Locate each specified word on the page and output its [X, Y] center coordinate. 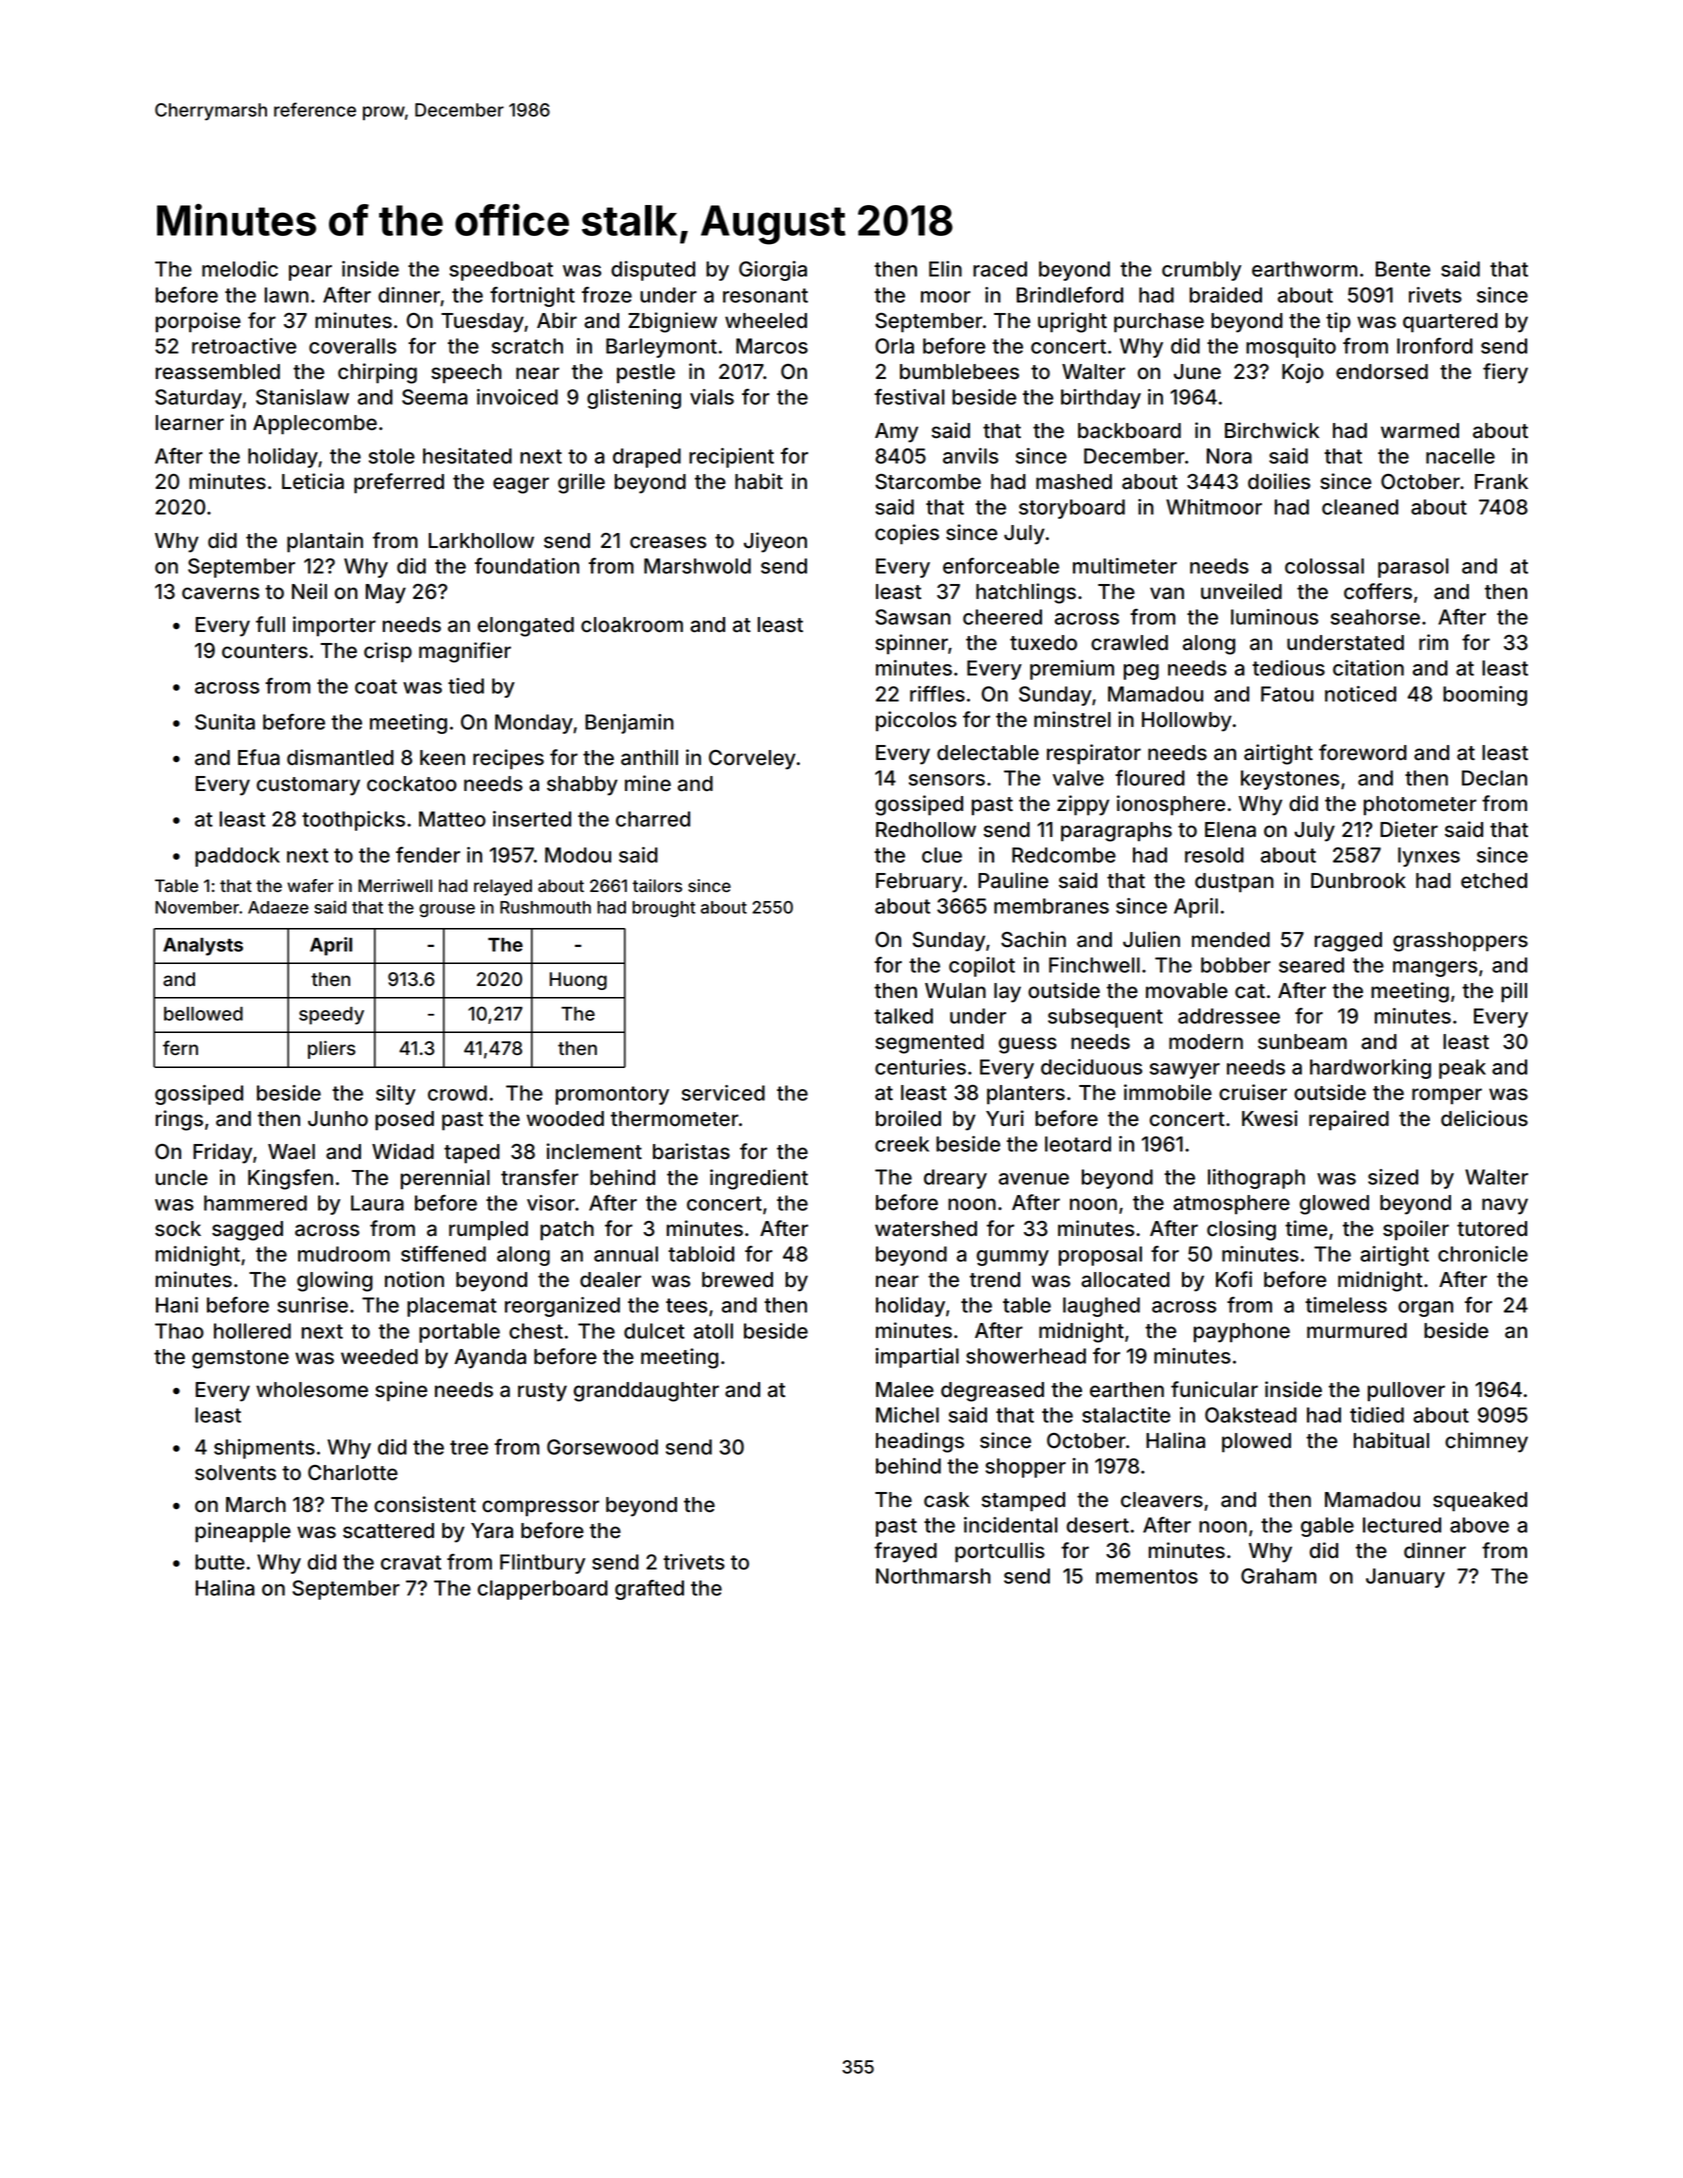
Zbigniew [672, 322]
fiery [1505, 373]
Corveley [752, 760]
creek [902, 1144]
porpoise [198, 322]
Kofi [1234, 1279]
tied [466, 686]
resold [1214, 855]
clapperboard [543, 1590]
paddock [237, 857]
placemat [452, 1307]
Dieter [1409, 829]
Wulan [955, 991]
